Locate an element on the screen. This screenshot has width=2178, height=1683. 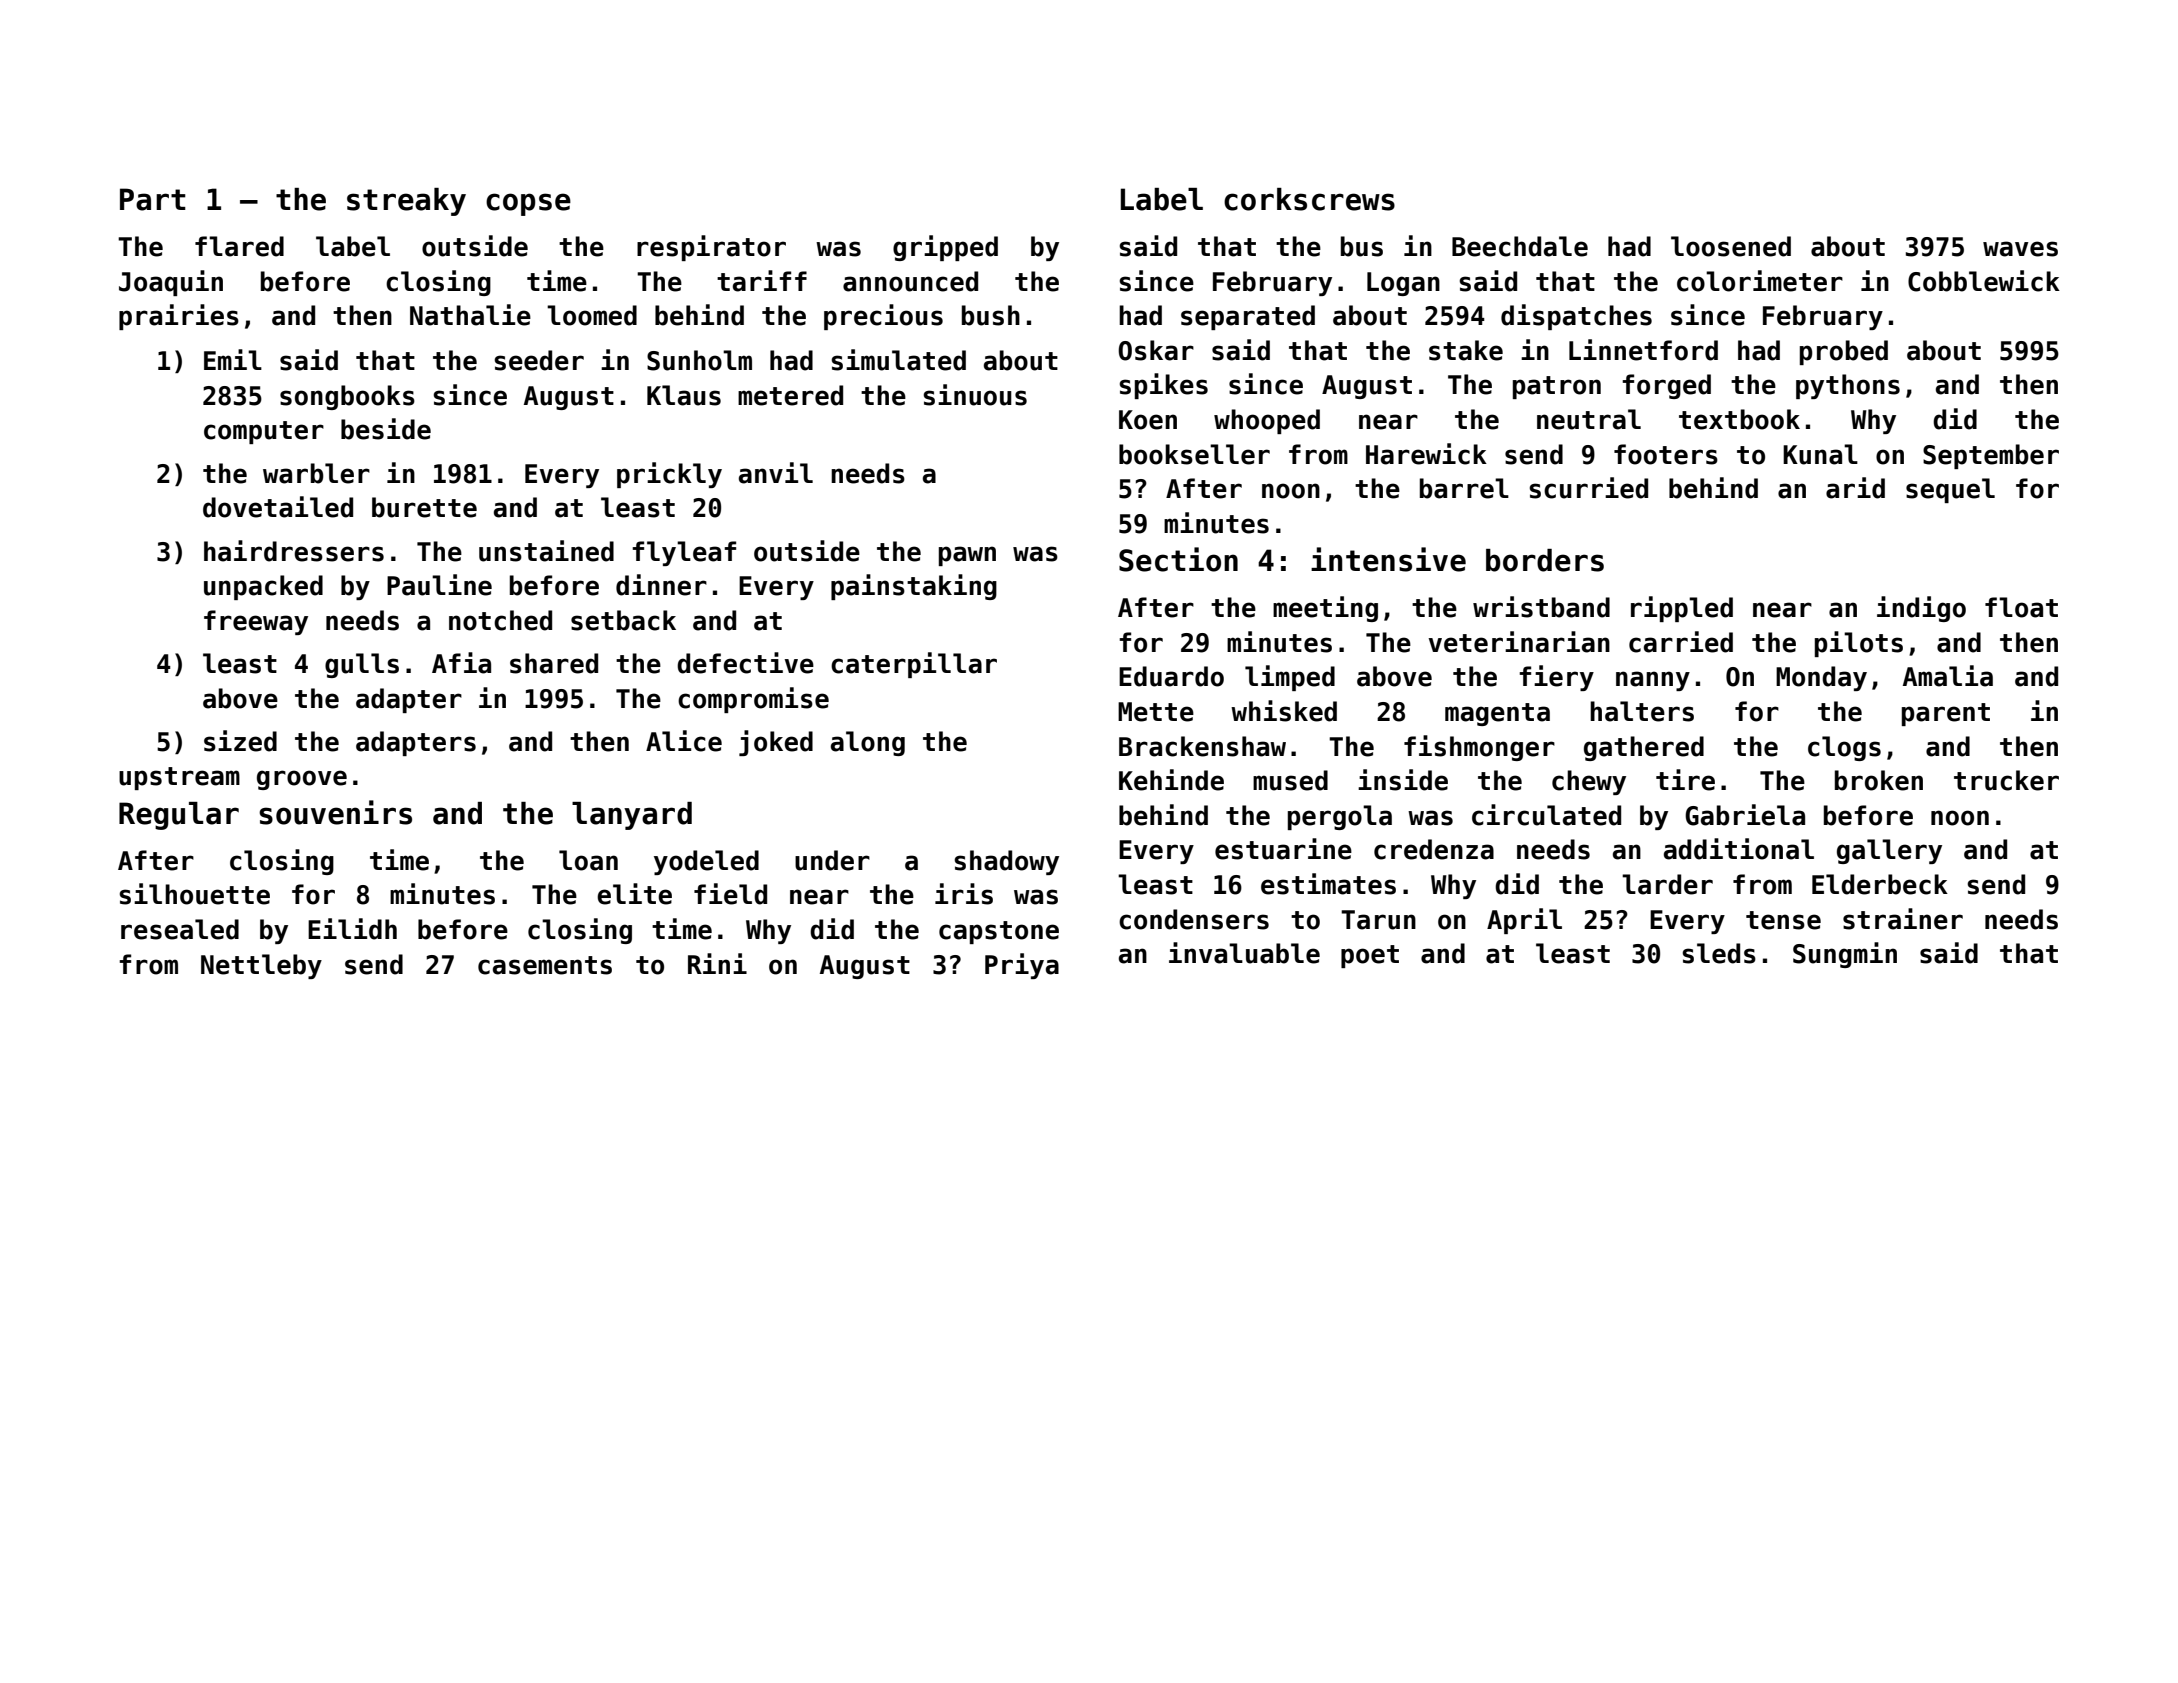
prairies is located at coordinates (179, 317).
